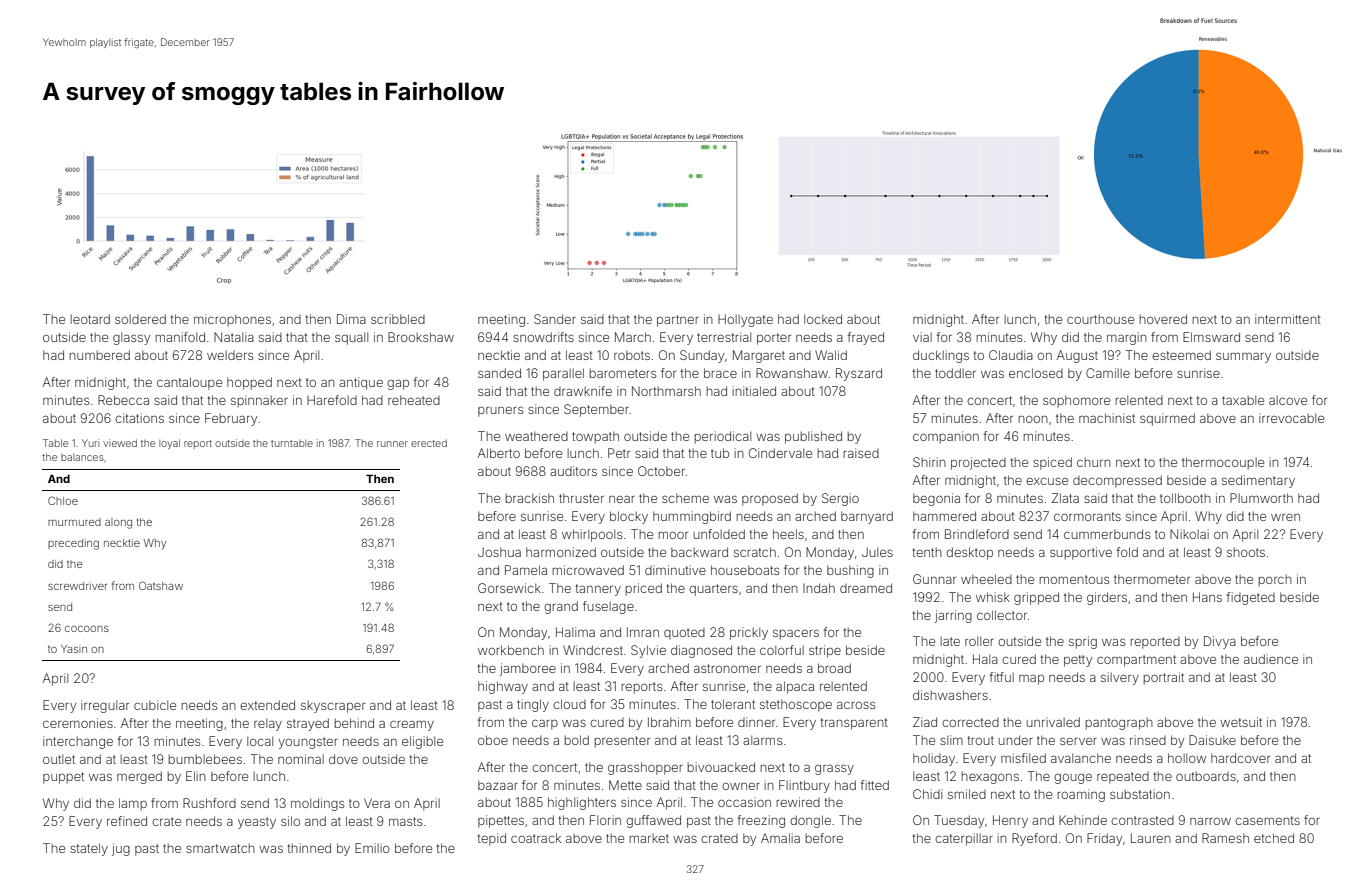 This screenshot has height=887, width=1372. I want to click on courthouse, so click(1100, 319).
